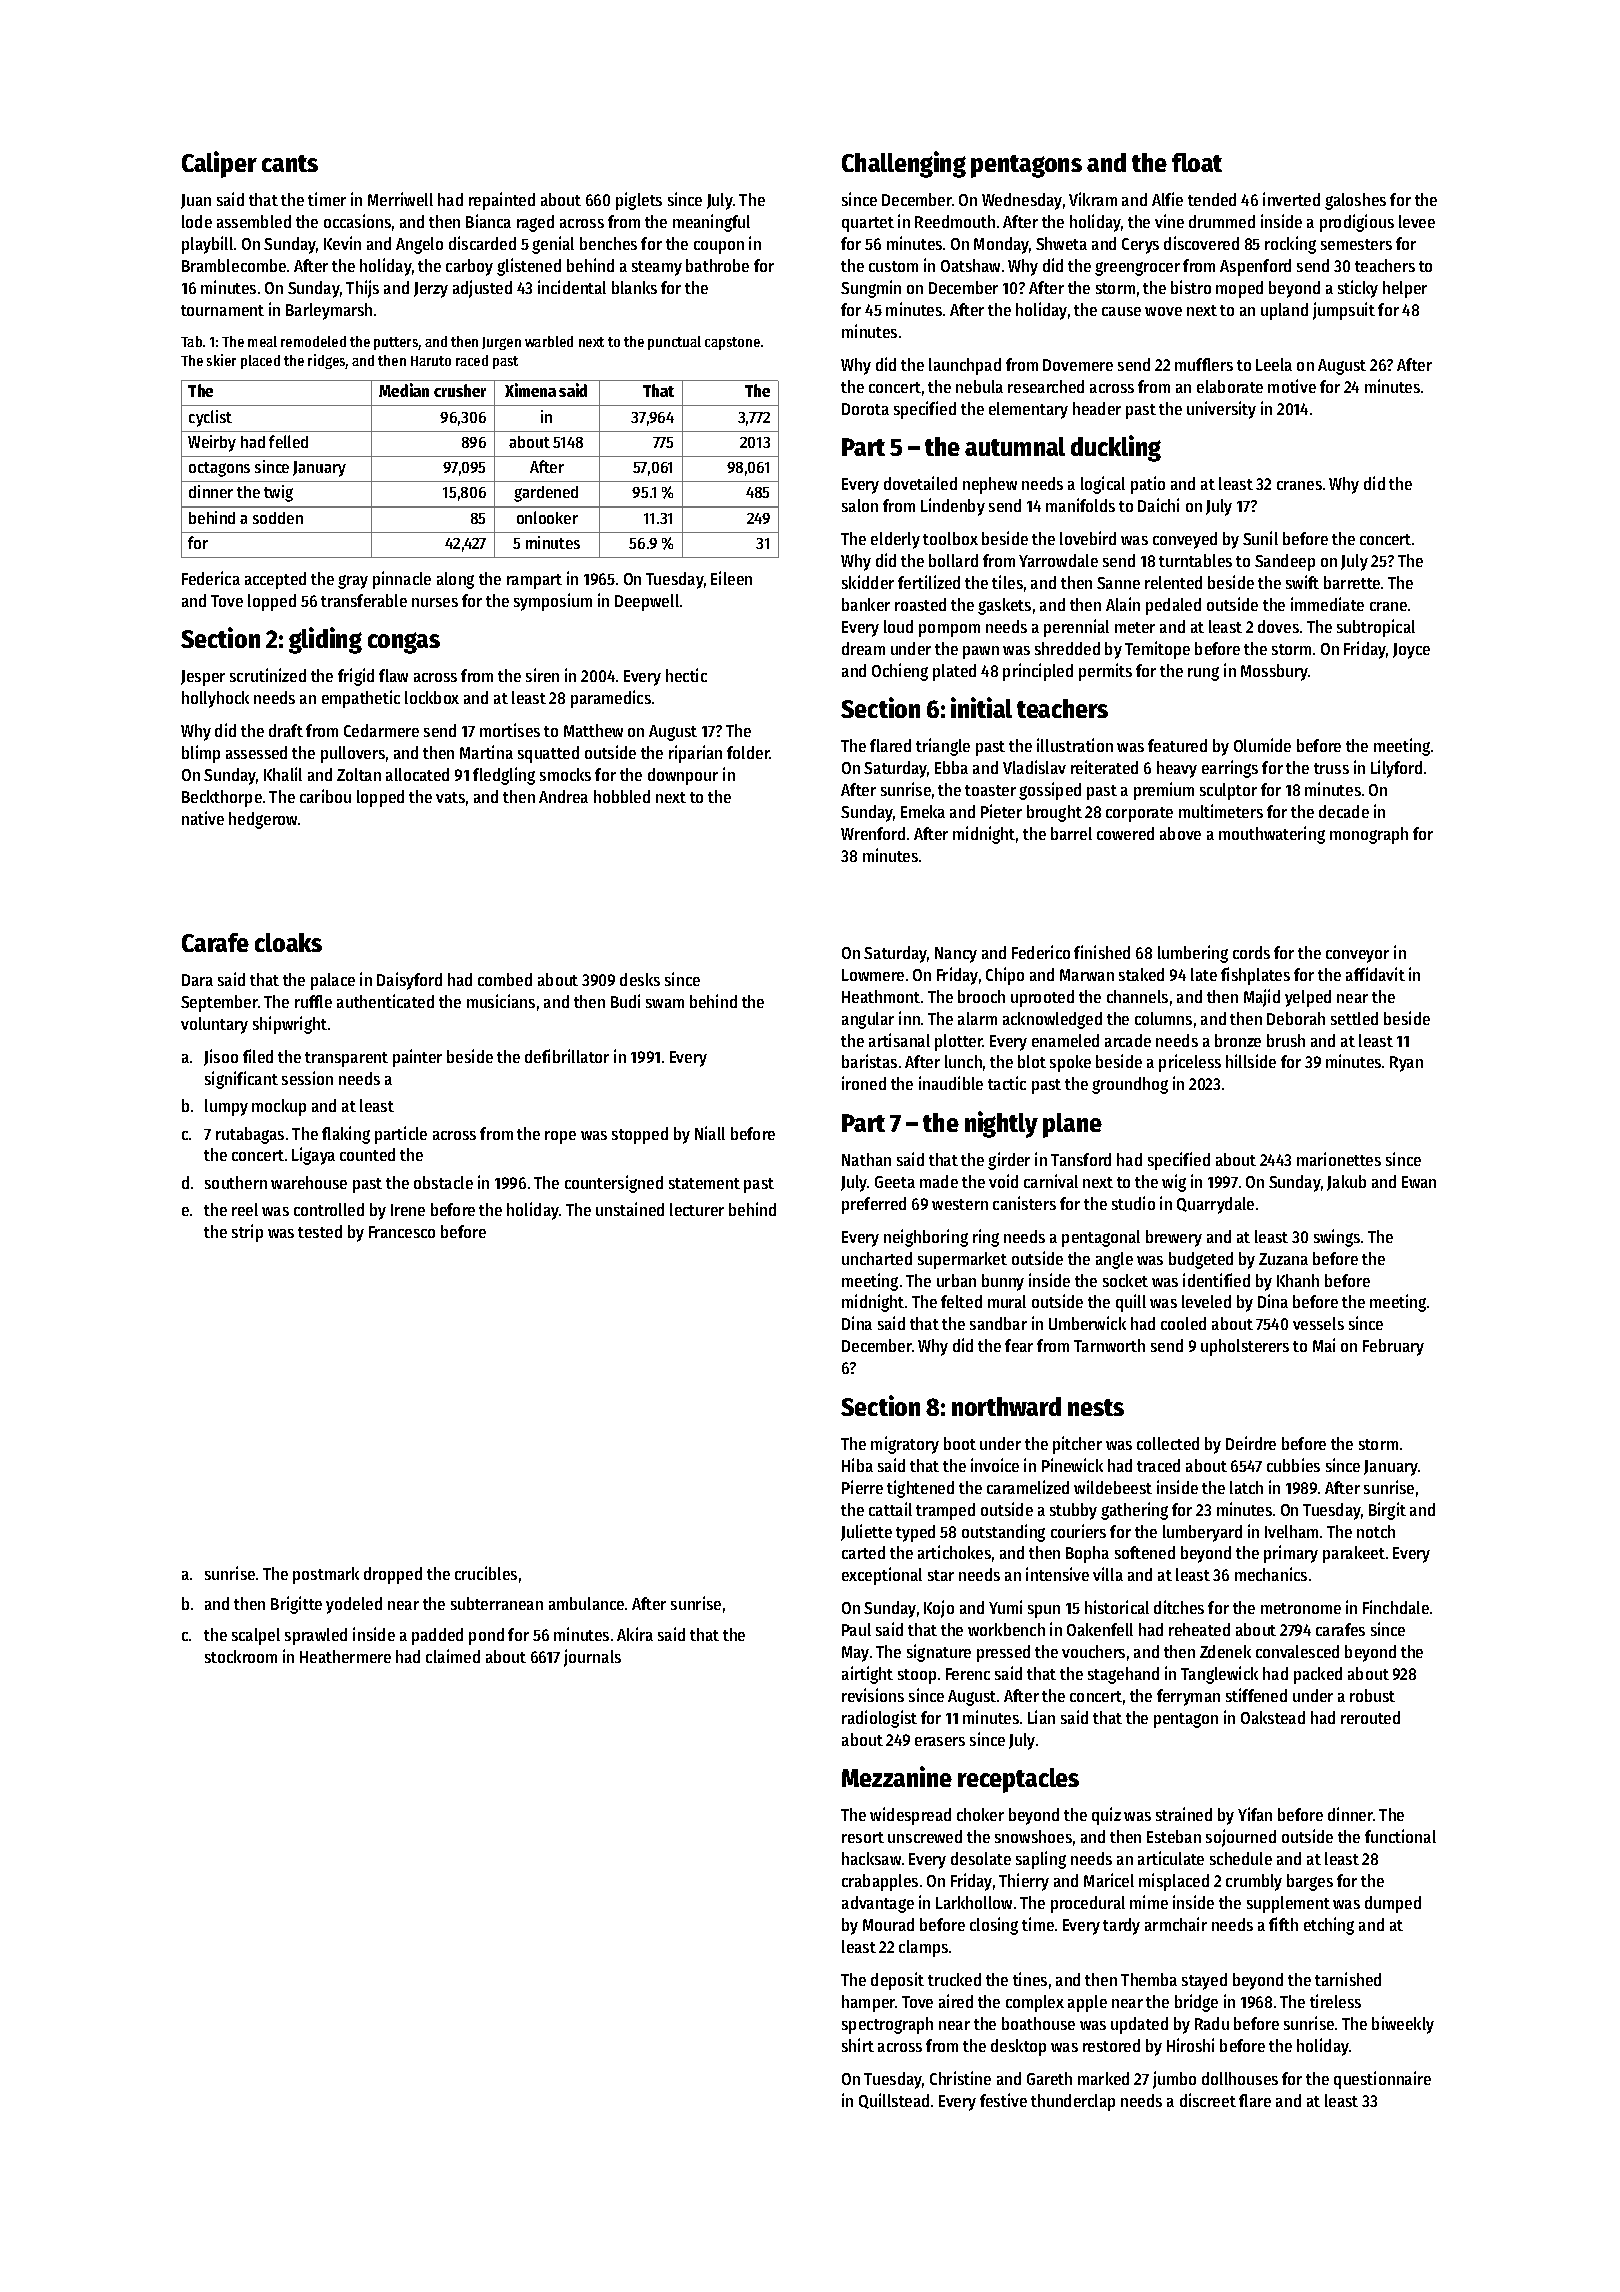  What do you see at coordinates (1102, 952) in the page?
I see `finished` at bounding box center [1102, 952].
